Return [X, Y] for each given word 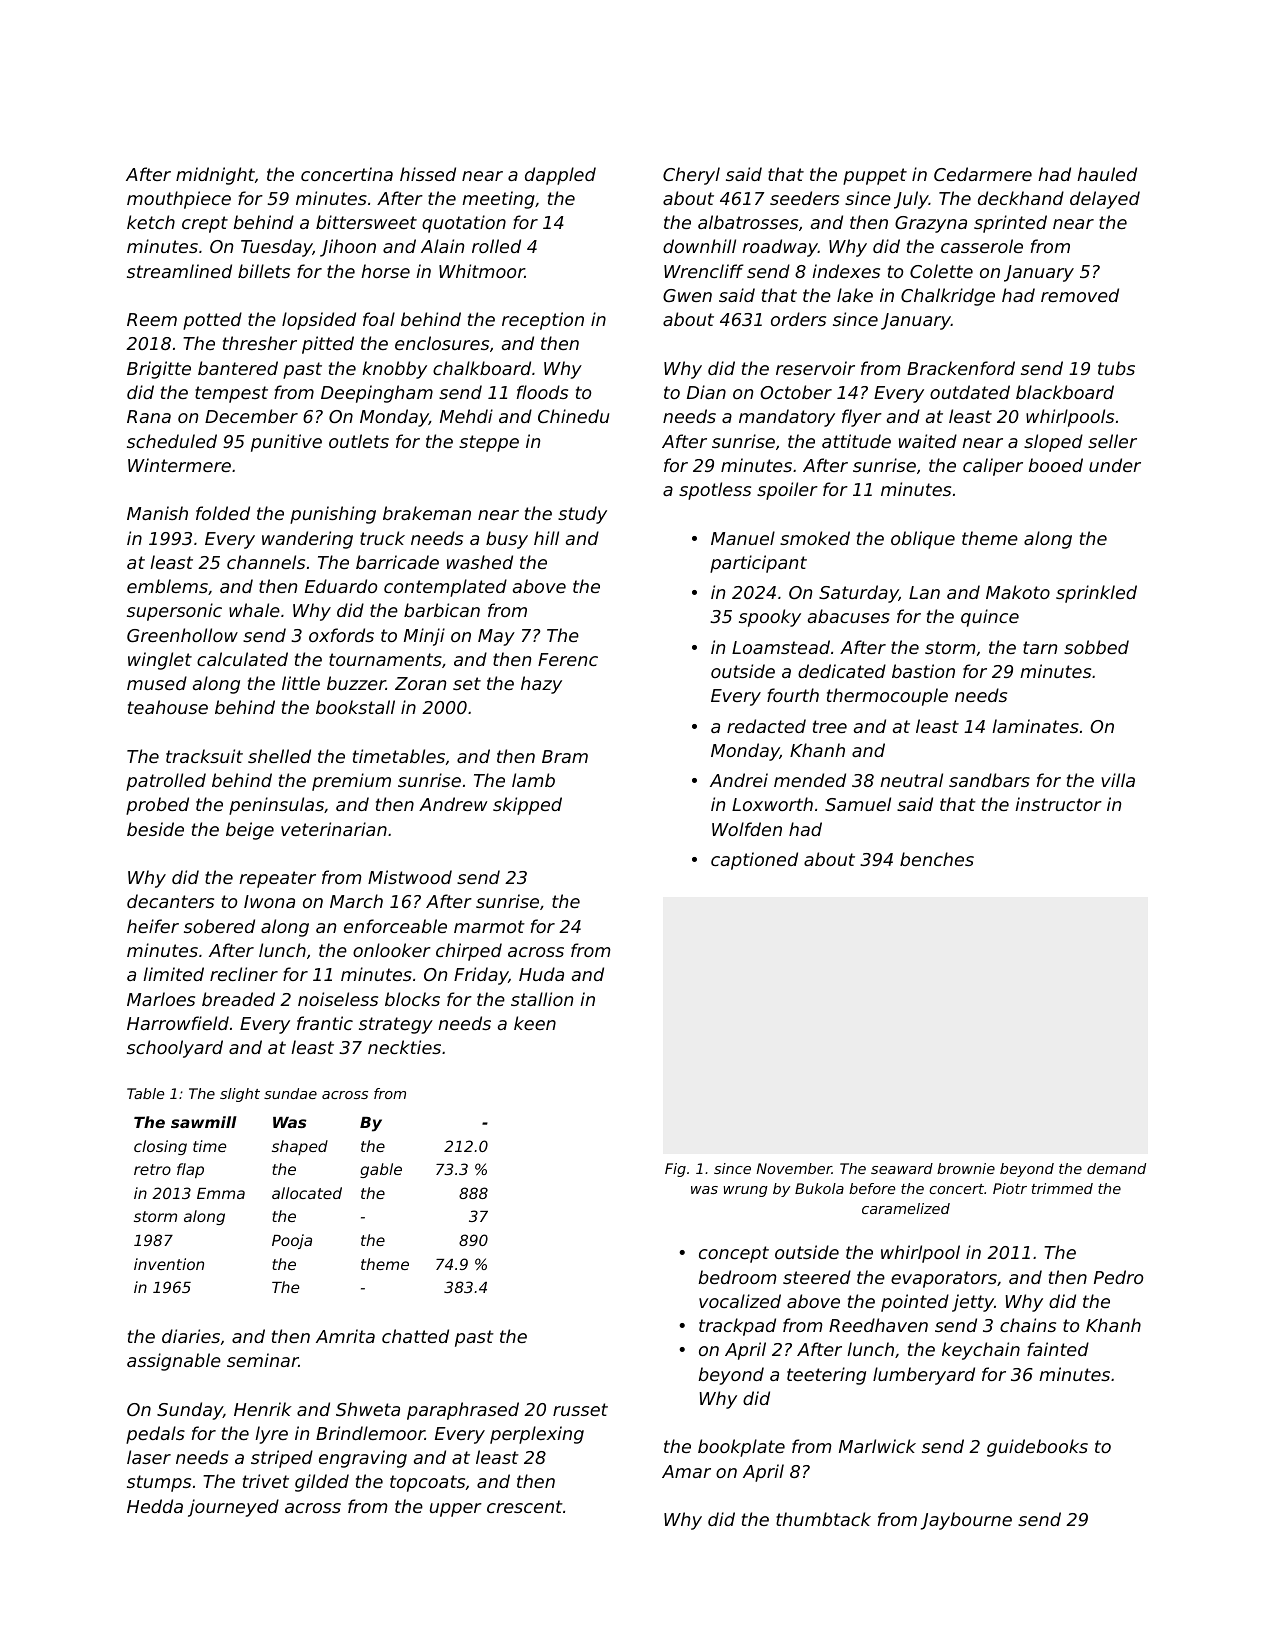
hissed [428, 174]
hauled [1107, 174]
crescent [525, 1506]
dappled [560, 176]
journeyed [233, 1508]
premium [351, 782]
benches [937, 859]
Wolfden [747, 829]
